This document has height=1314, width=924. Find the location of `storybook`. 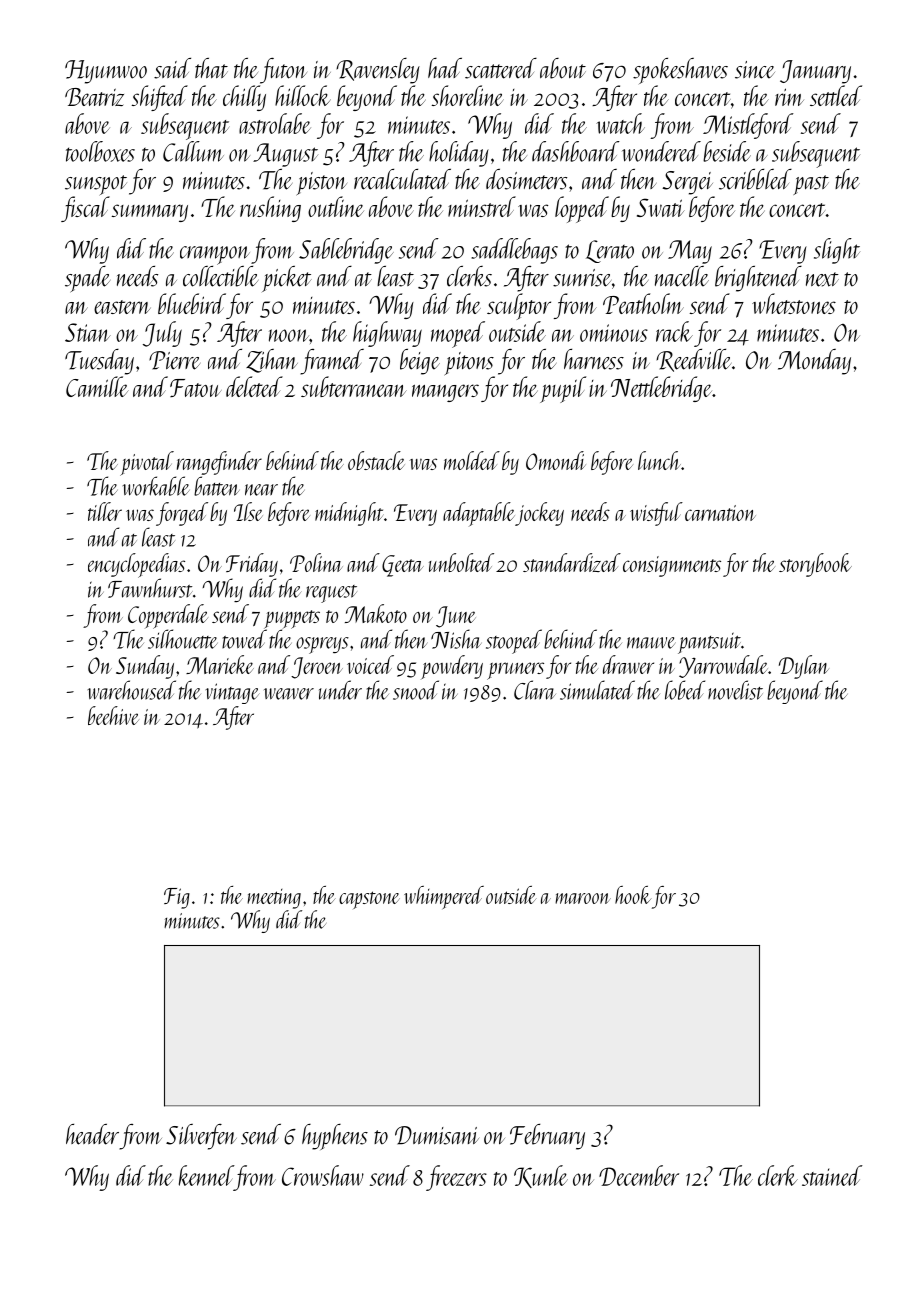

storybook is located at coordinates (815, 565).
